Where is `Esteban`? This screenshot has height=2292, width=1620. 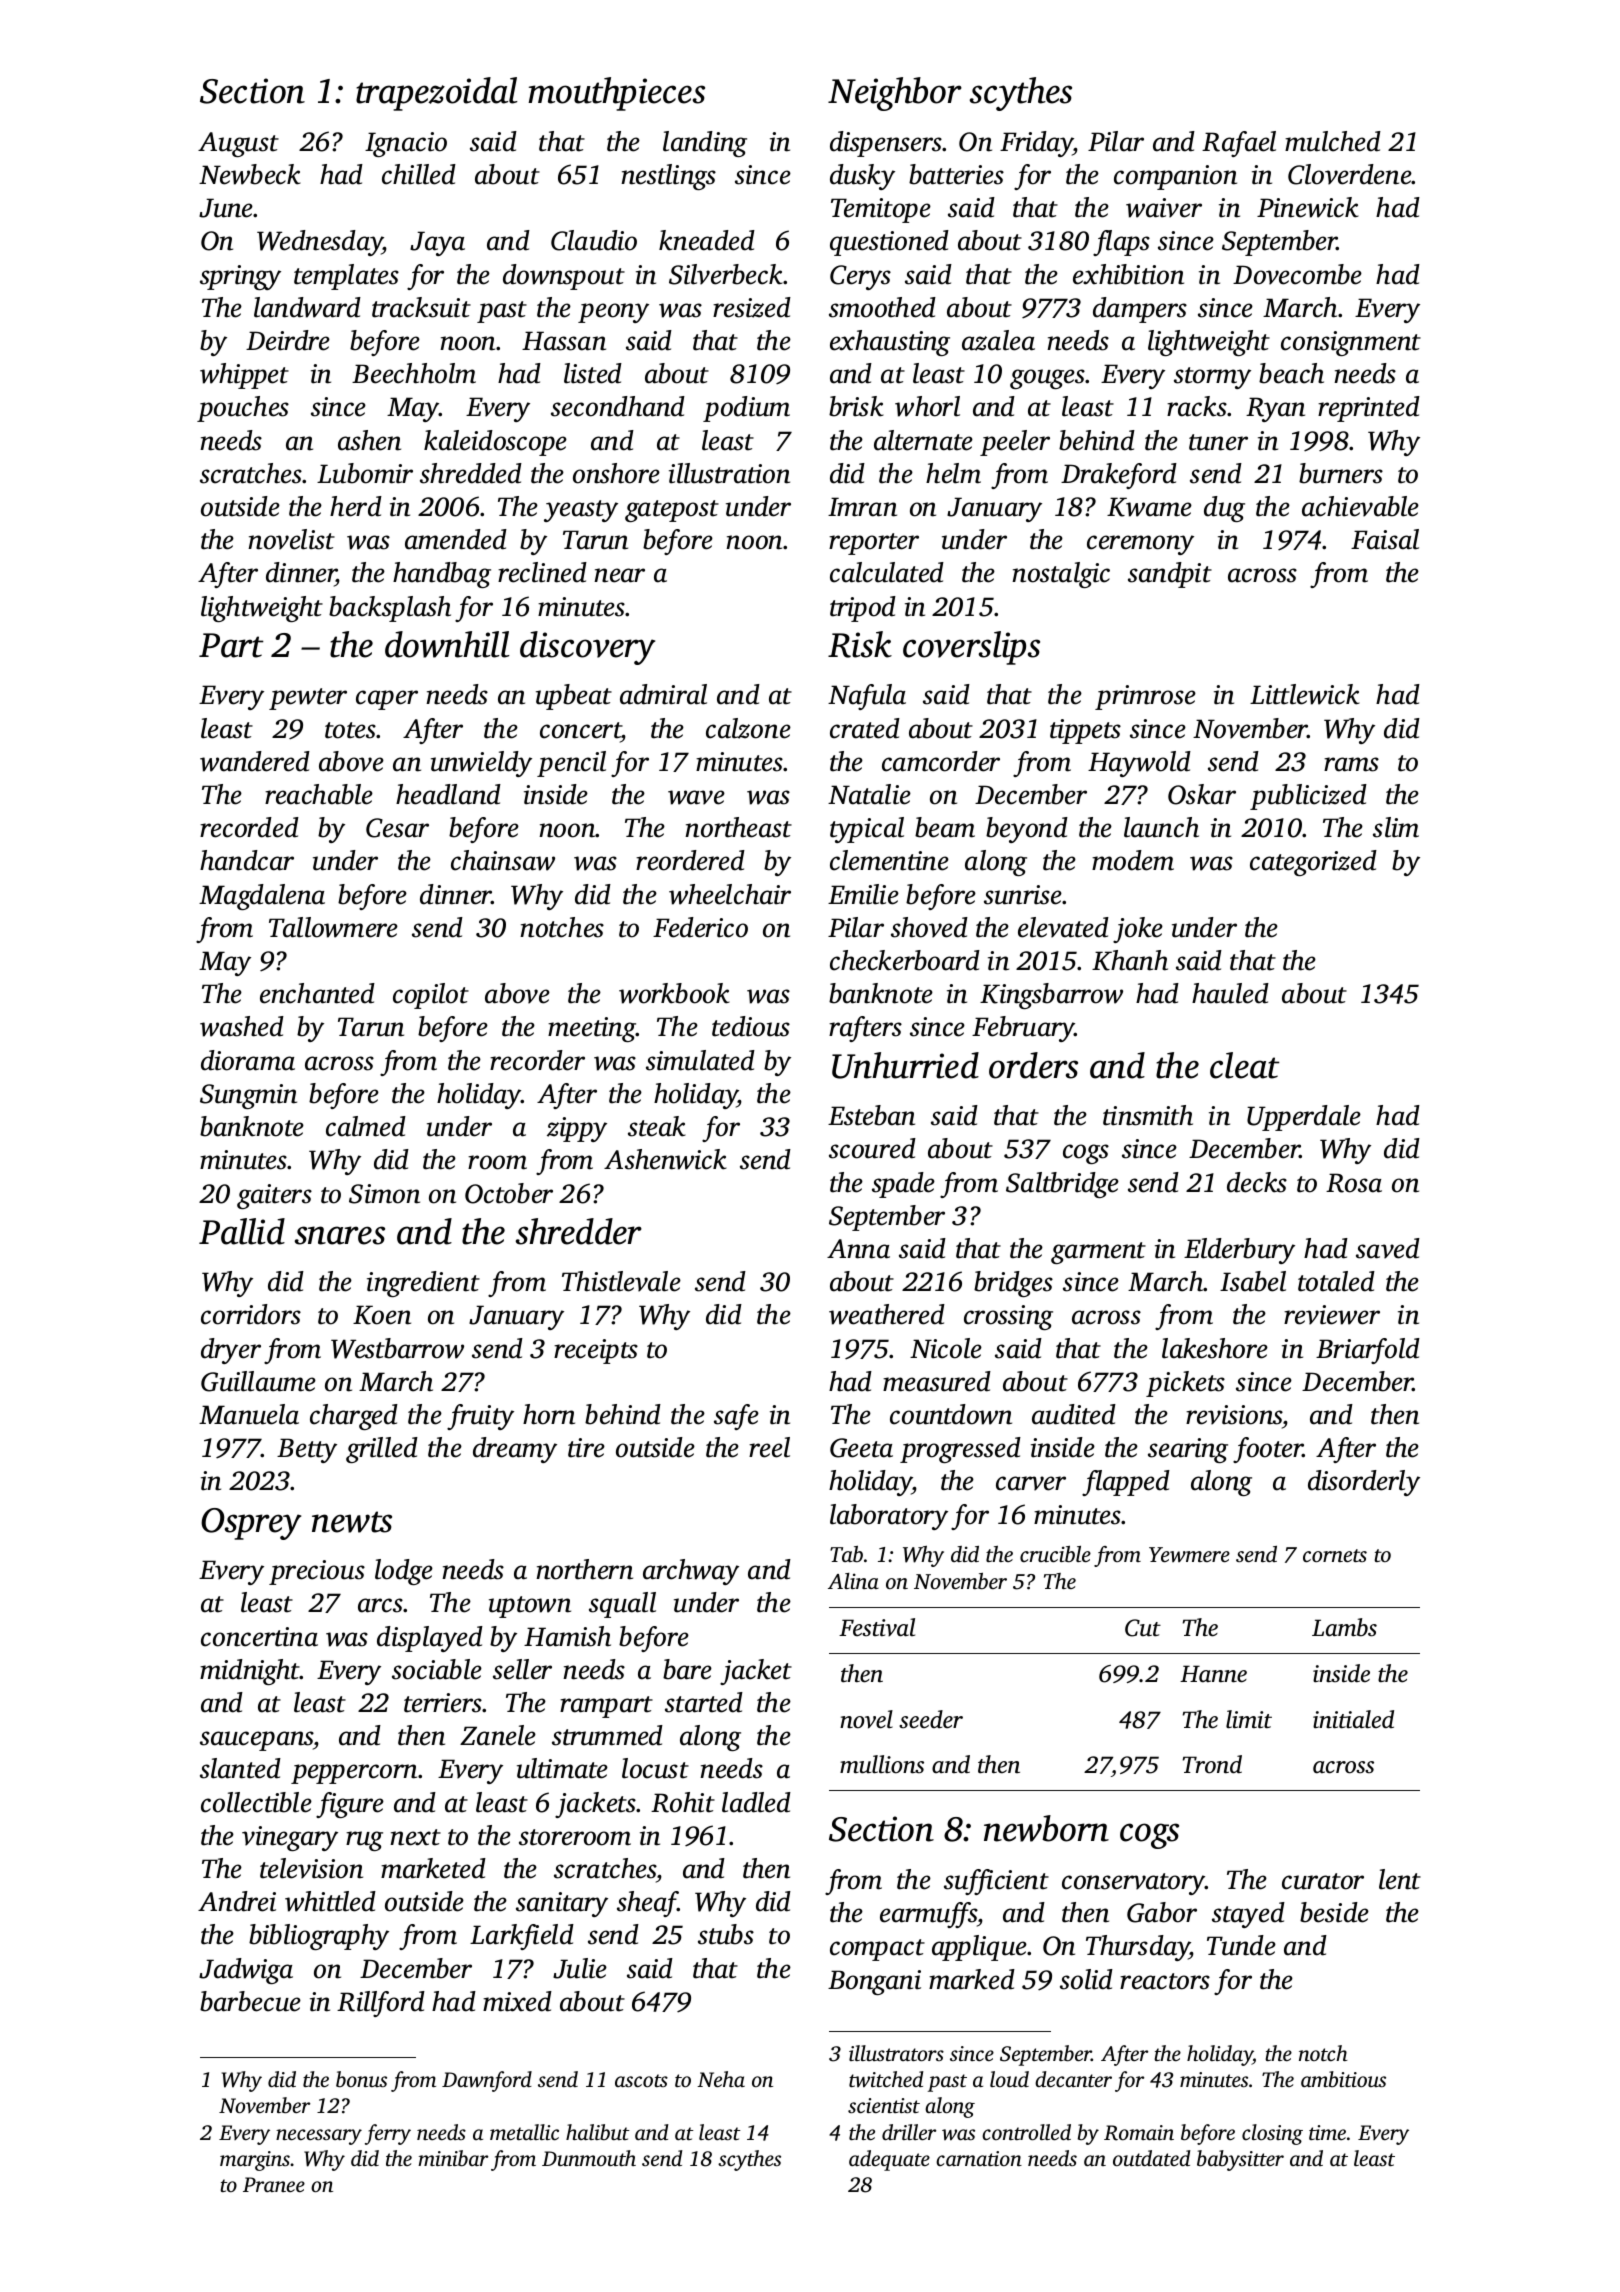
Esteban is located at coordinates (871, 1115).
